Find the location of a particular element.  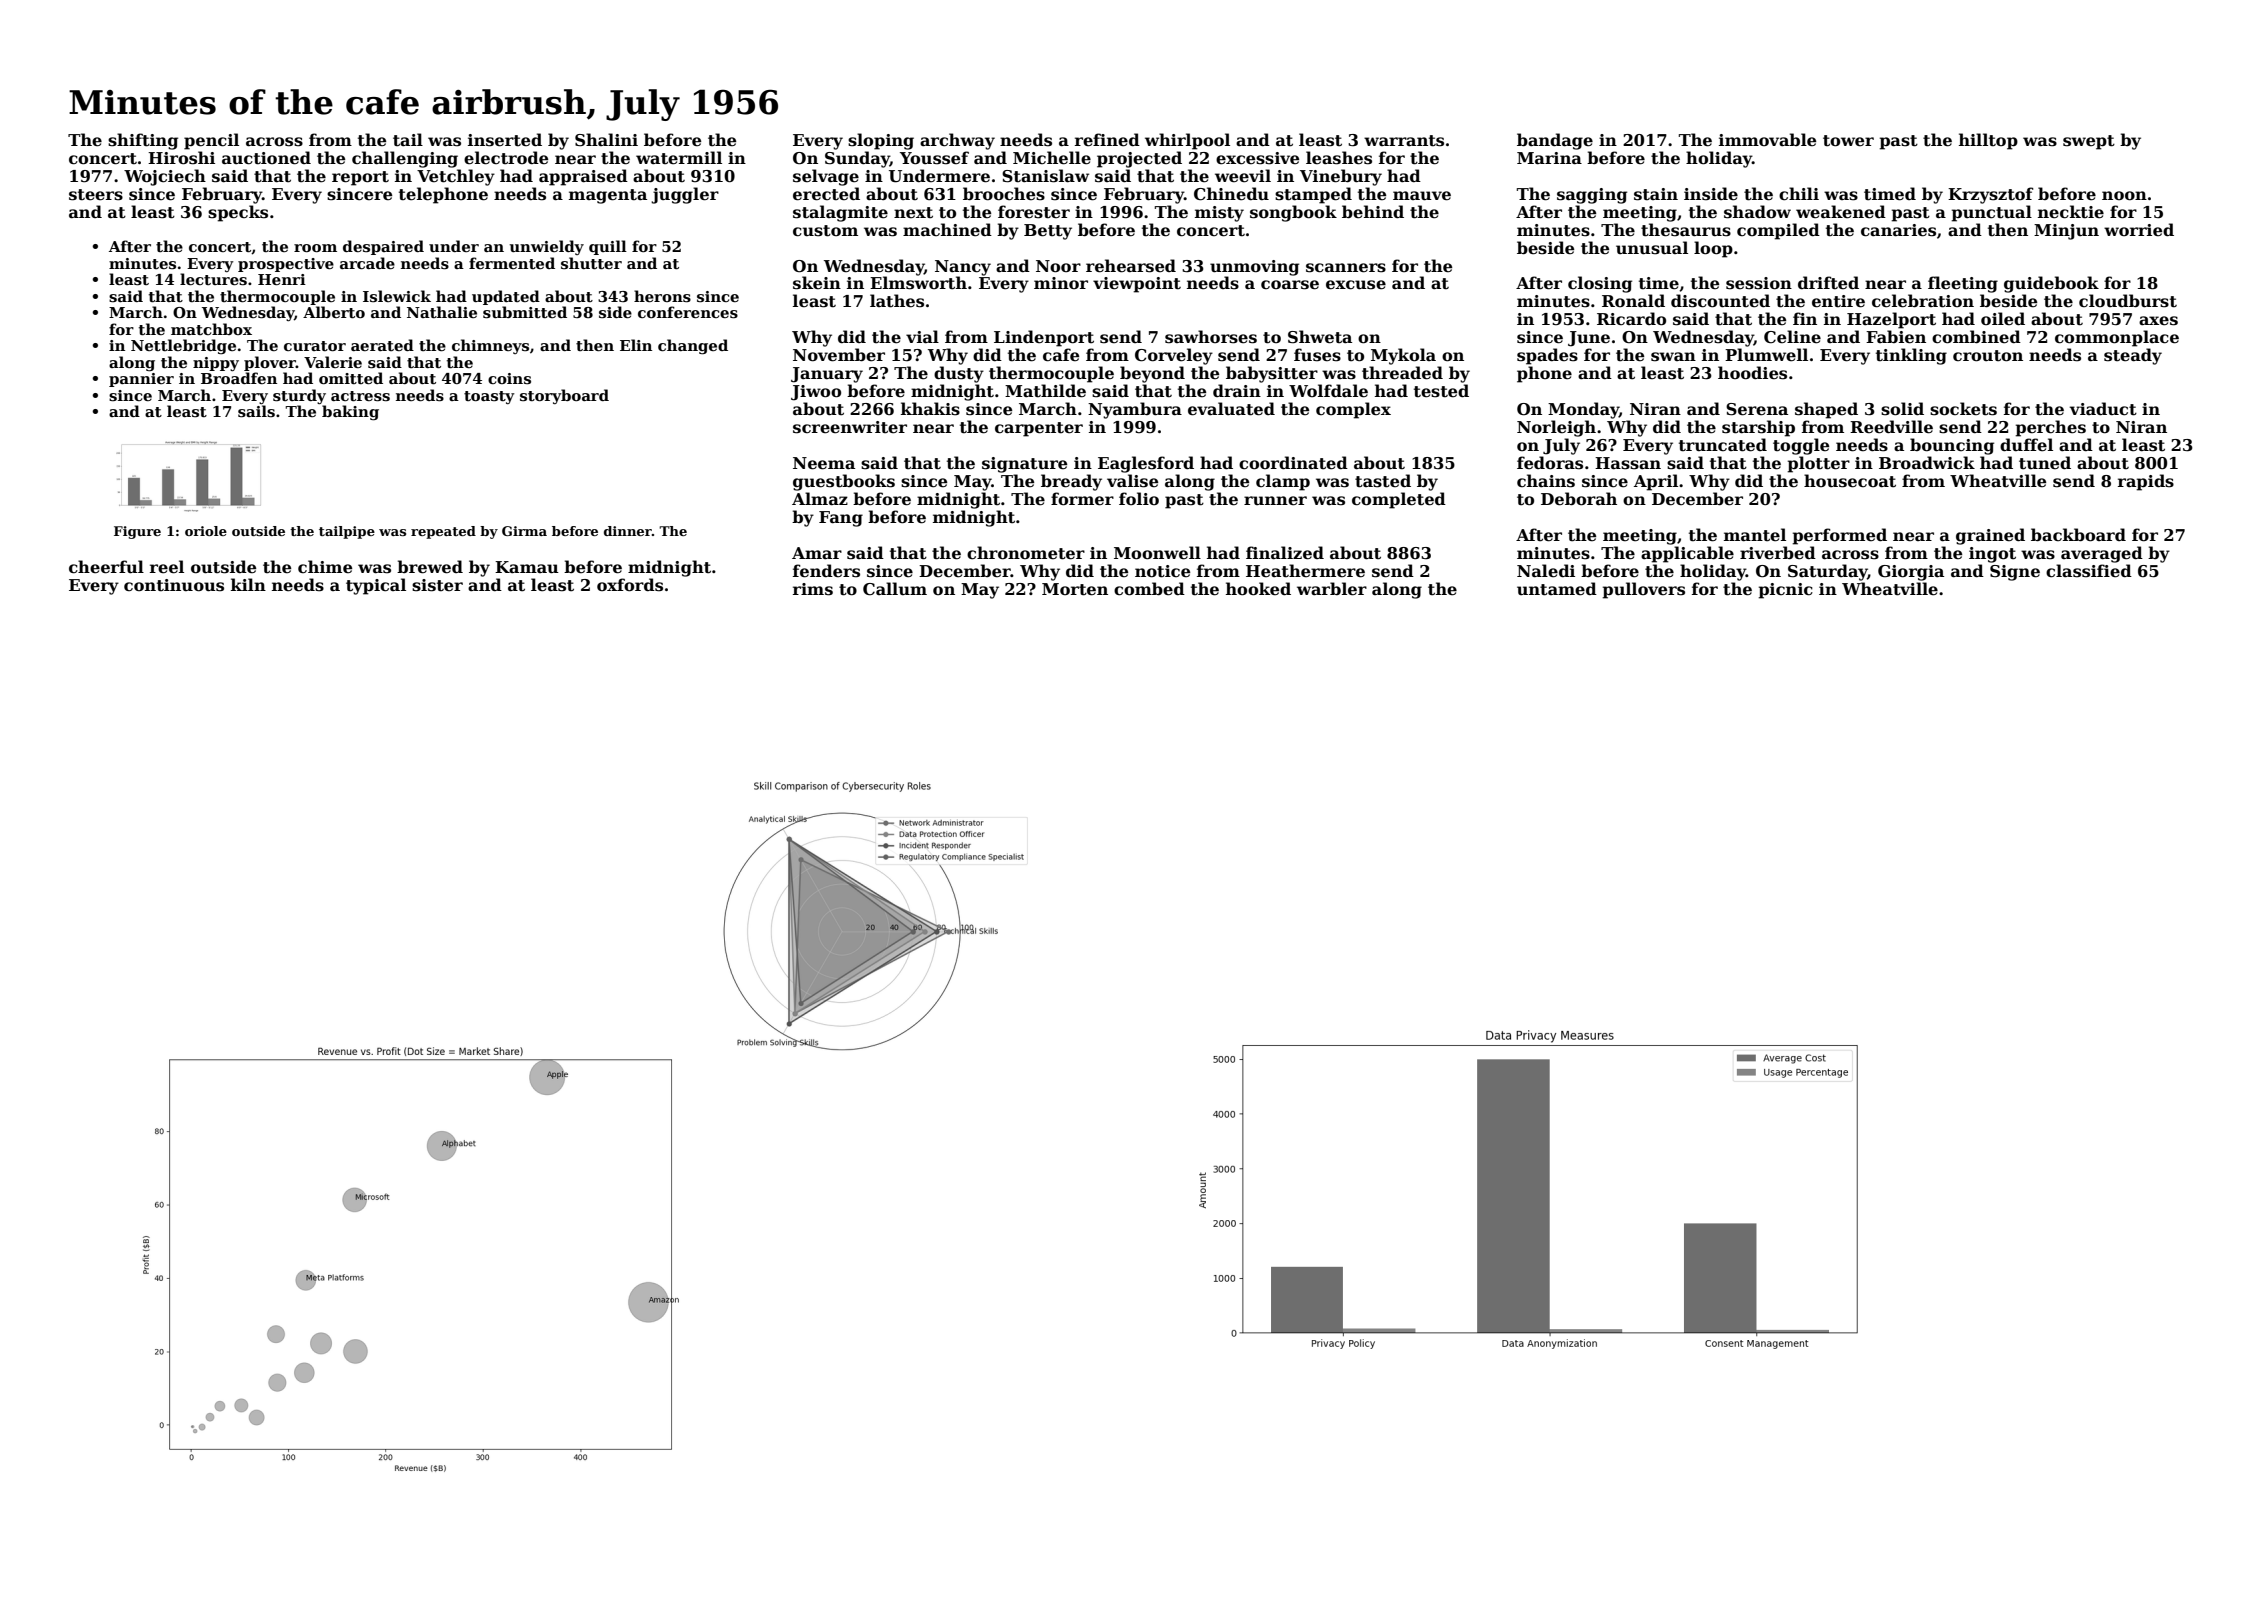

matchbox is located at coordinates (211, 329).
